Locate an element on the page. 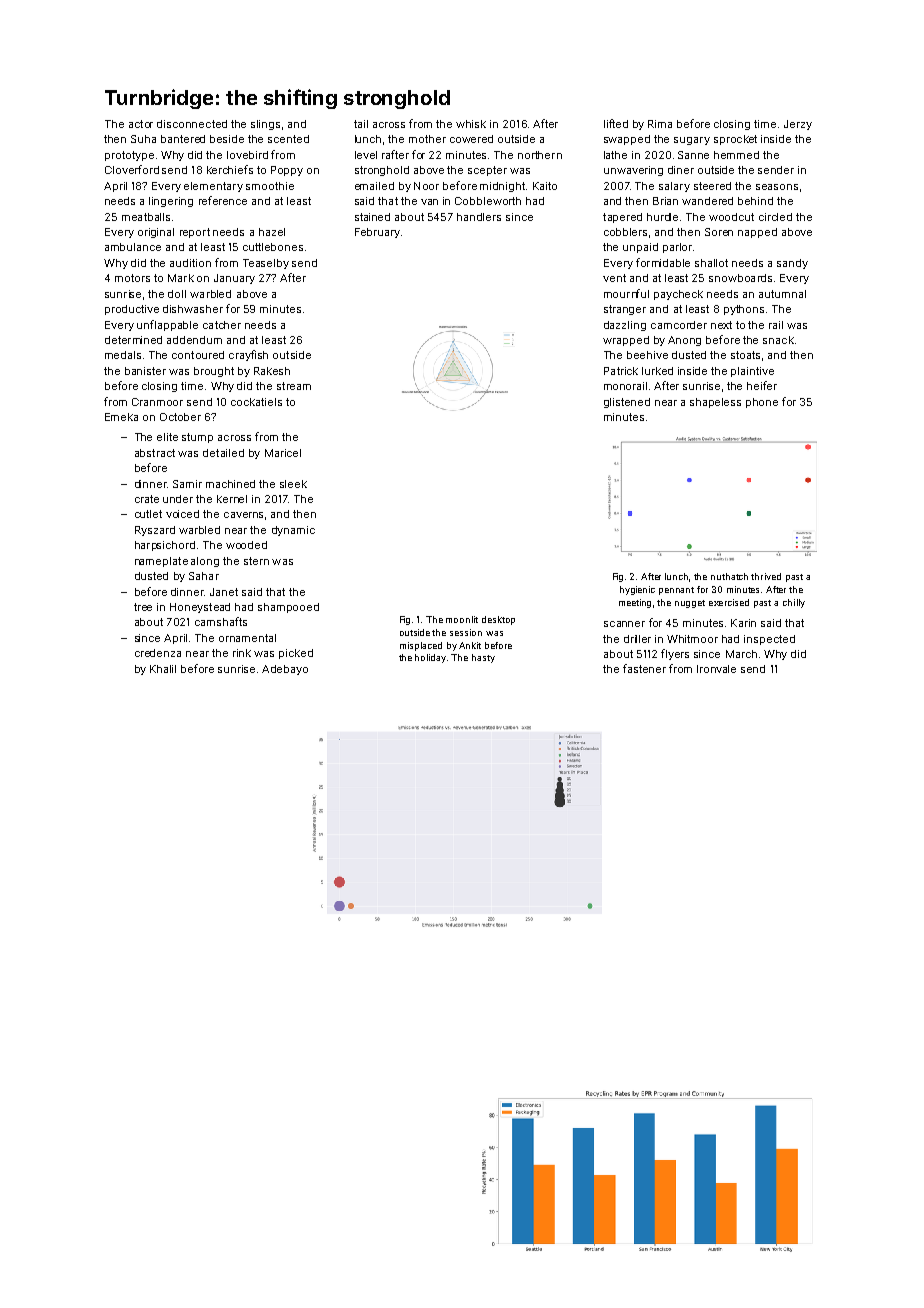  circled is located at coordinates (775, 217).
